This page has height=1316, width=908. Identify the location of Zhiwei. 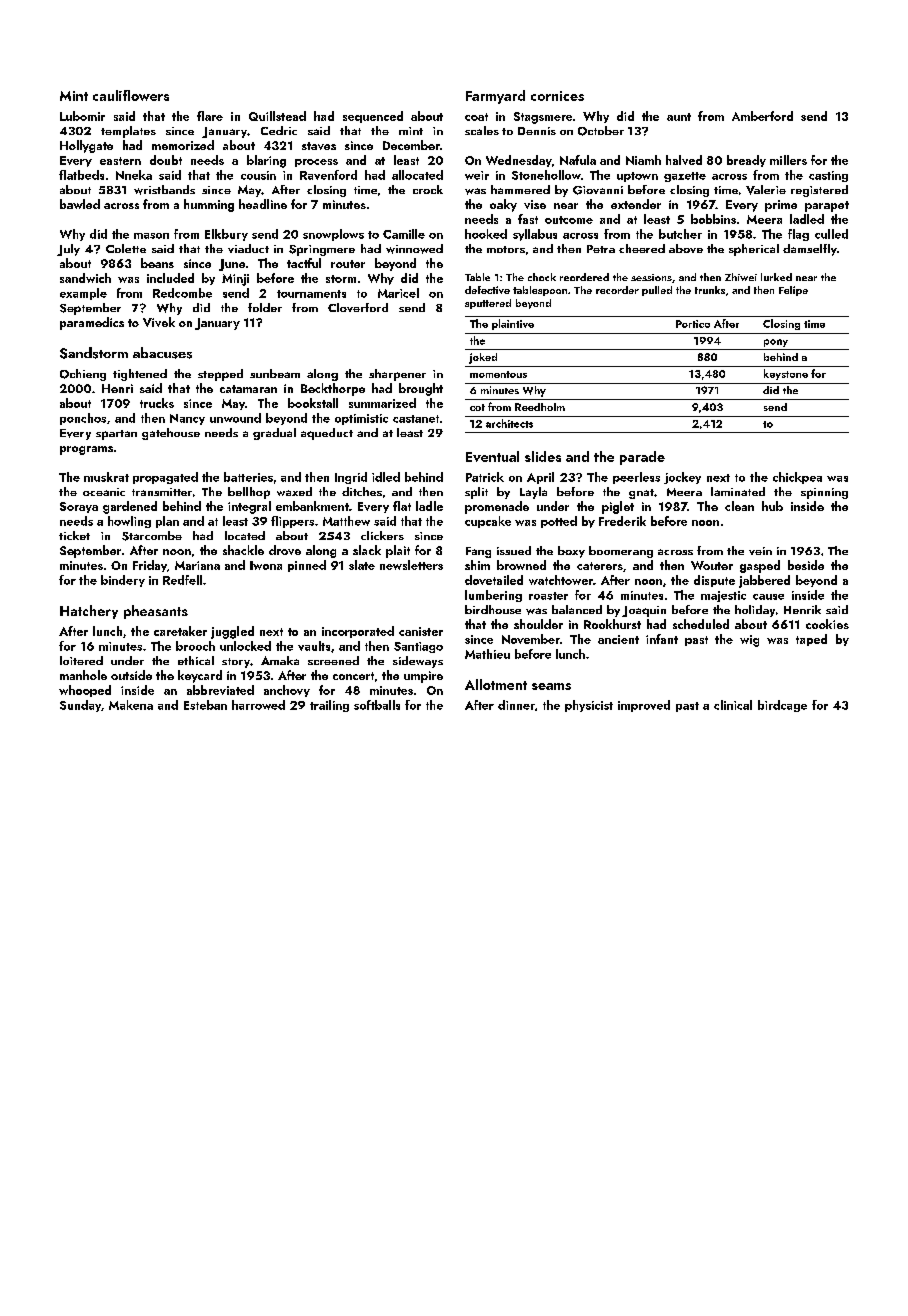
(741, 277).
